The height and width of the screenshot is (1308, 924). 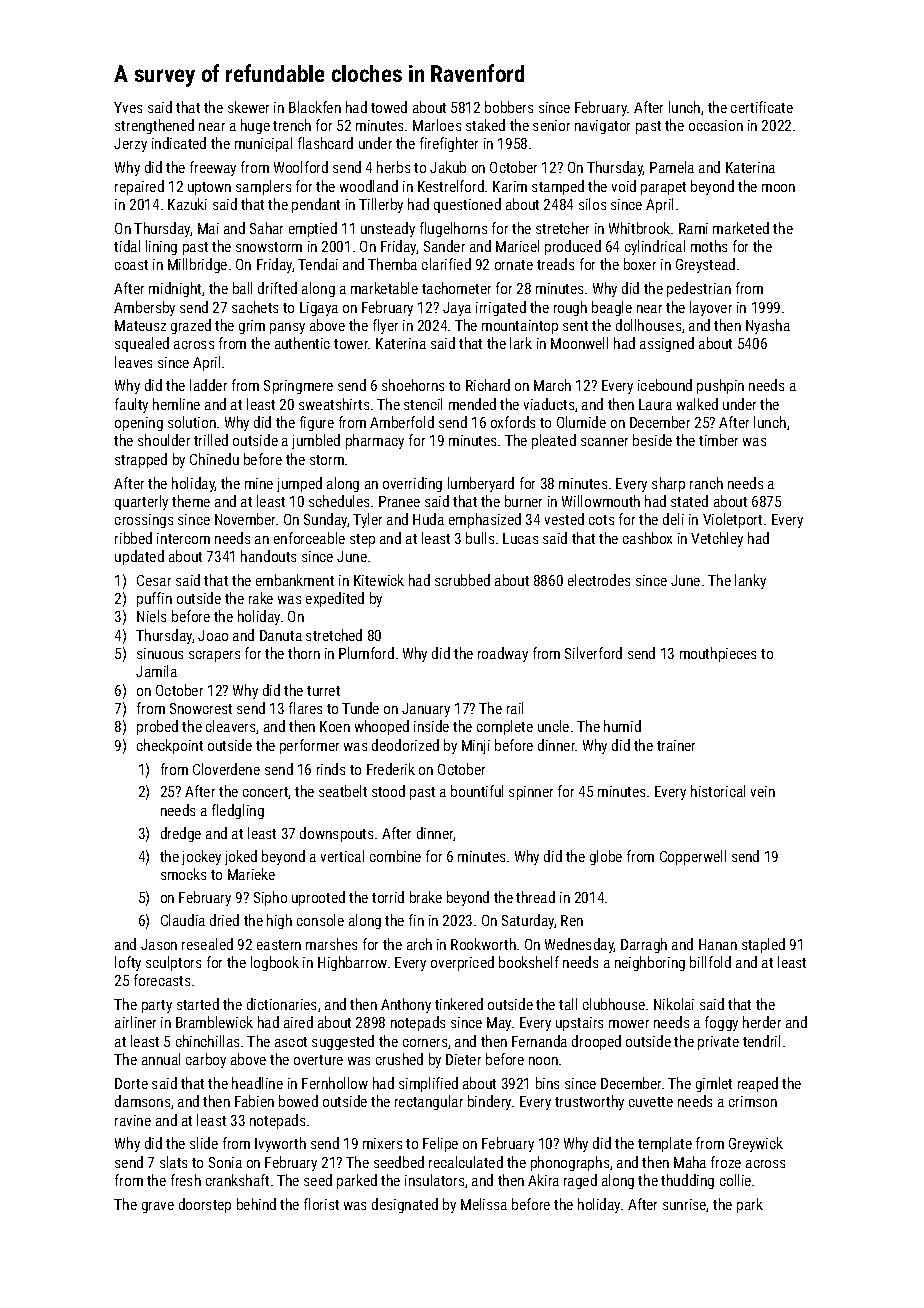 I want to click on walked, so click(x=697, y=404).
